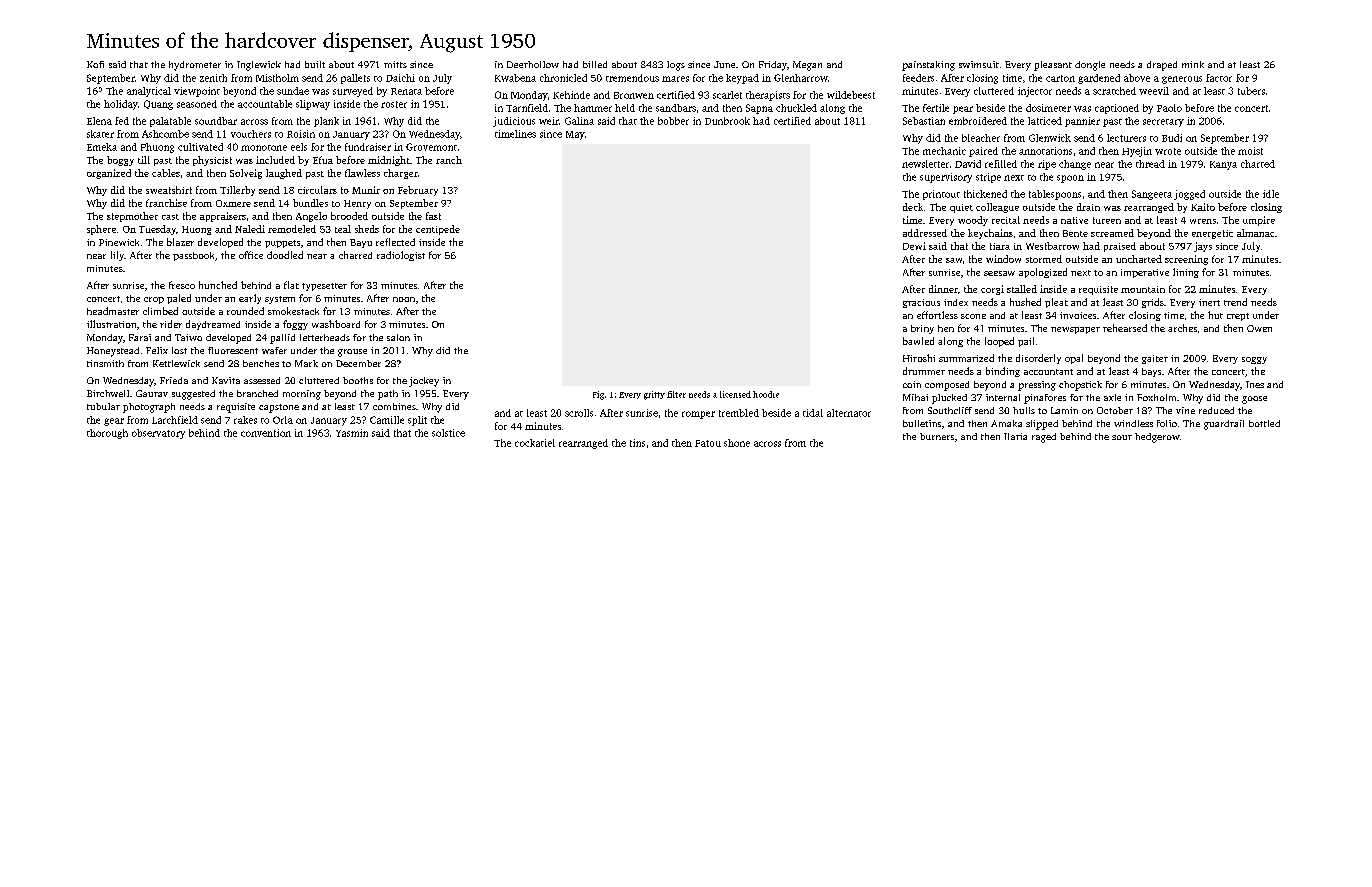 The height and width of the document is (887, 1372). Describe the element at coordinates (352, 433) in the document. I see `Yasmin` at that location.
